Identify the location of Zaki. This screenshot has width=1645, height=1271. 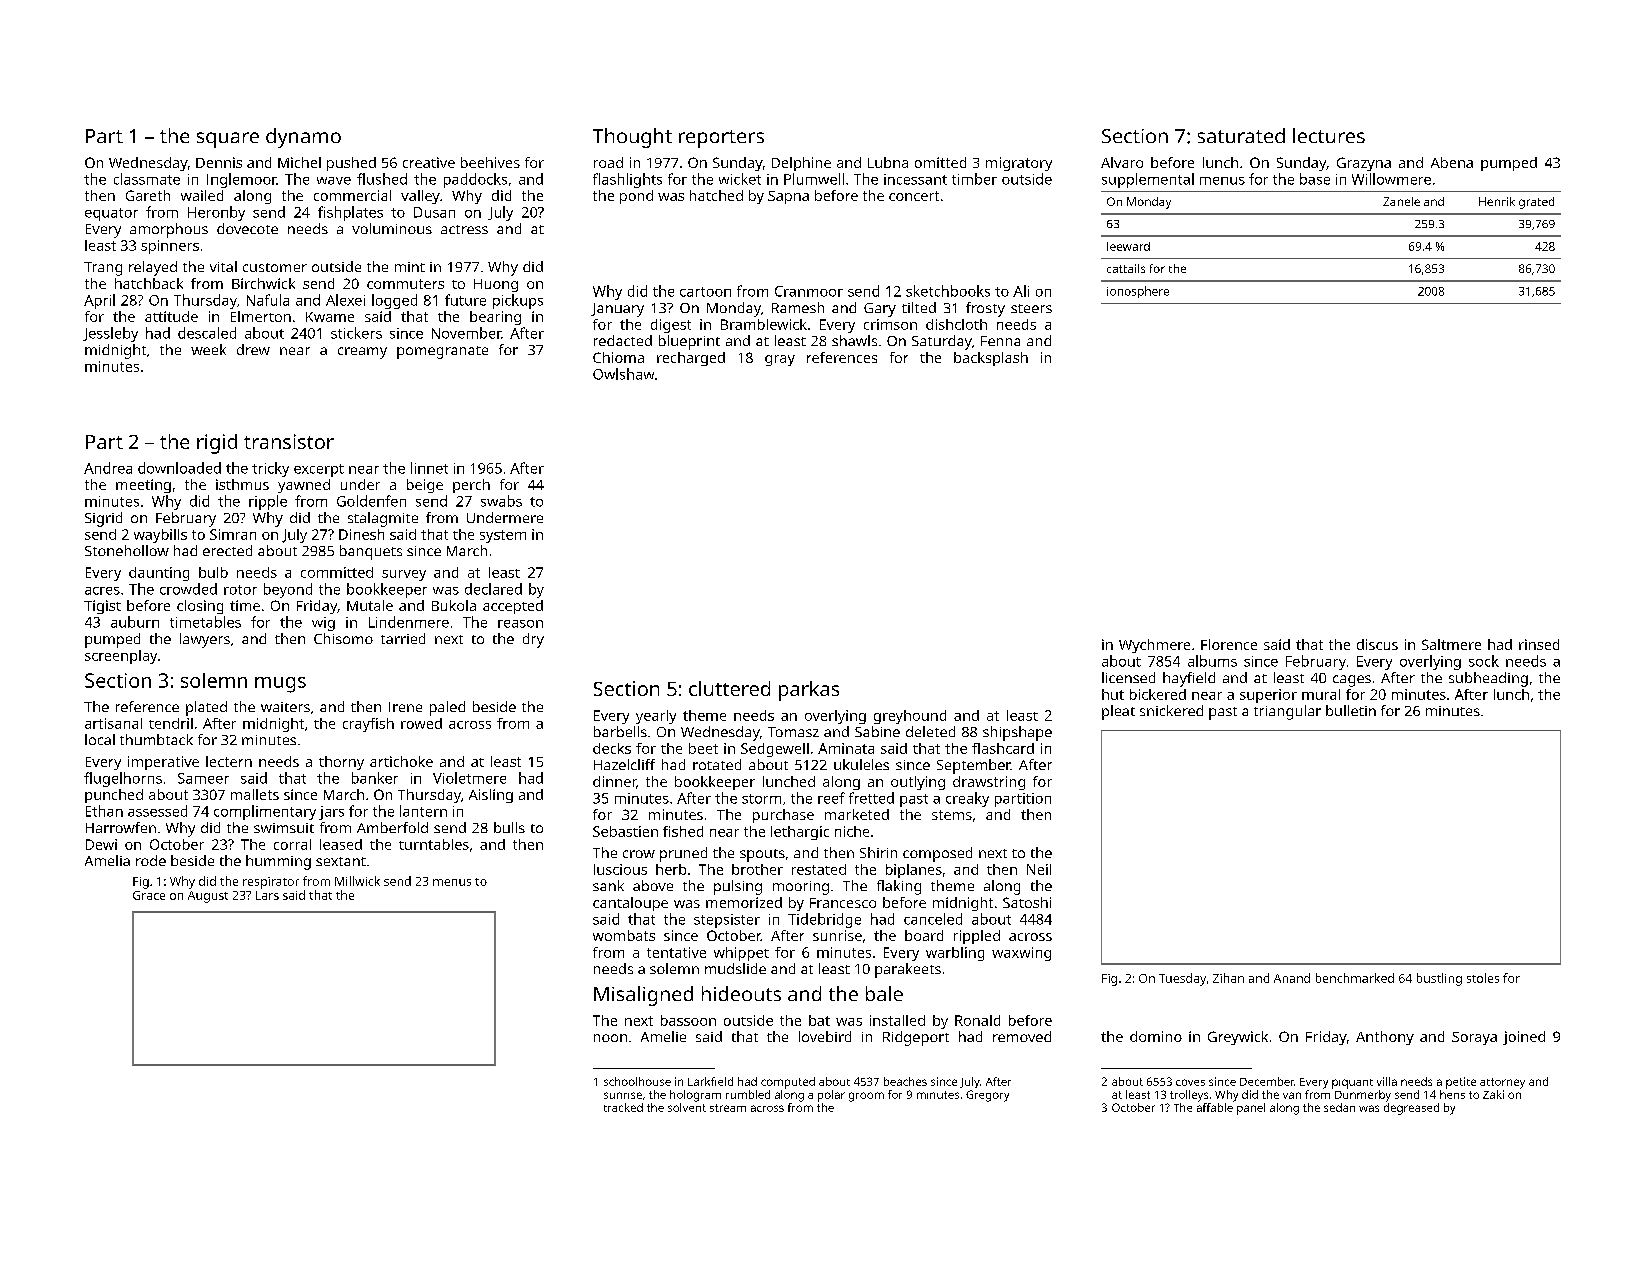
(1493, 1094).
